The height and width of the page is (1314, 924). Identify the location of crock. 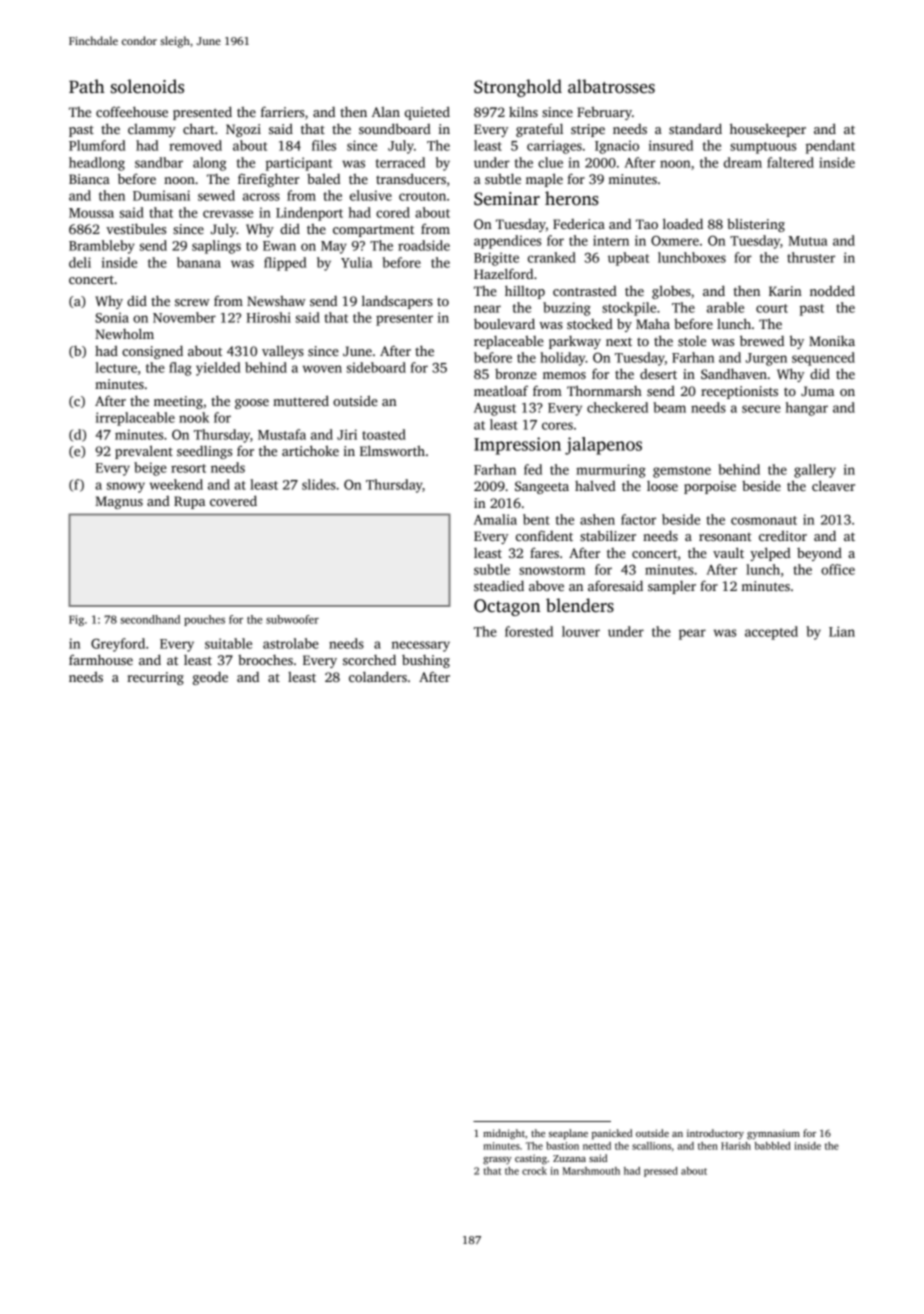
(534, 1171).
